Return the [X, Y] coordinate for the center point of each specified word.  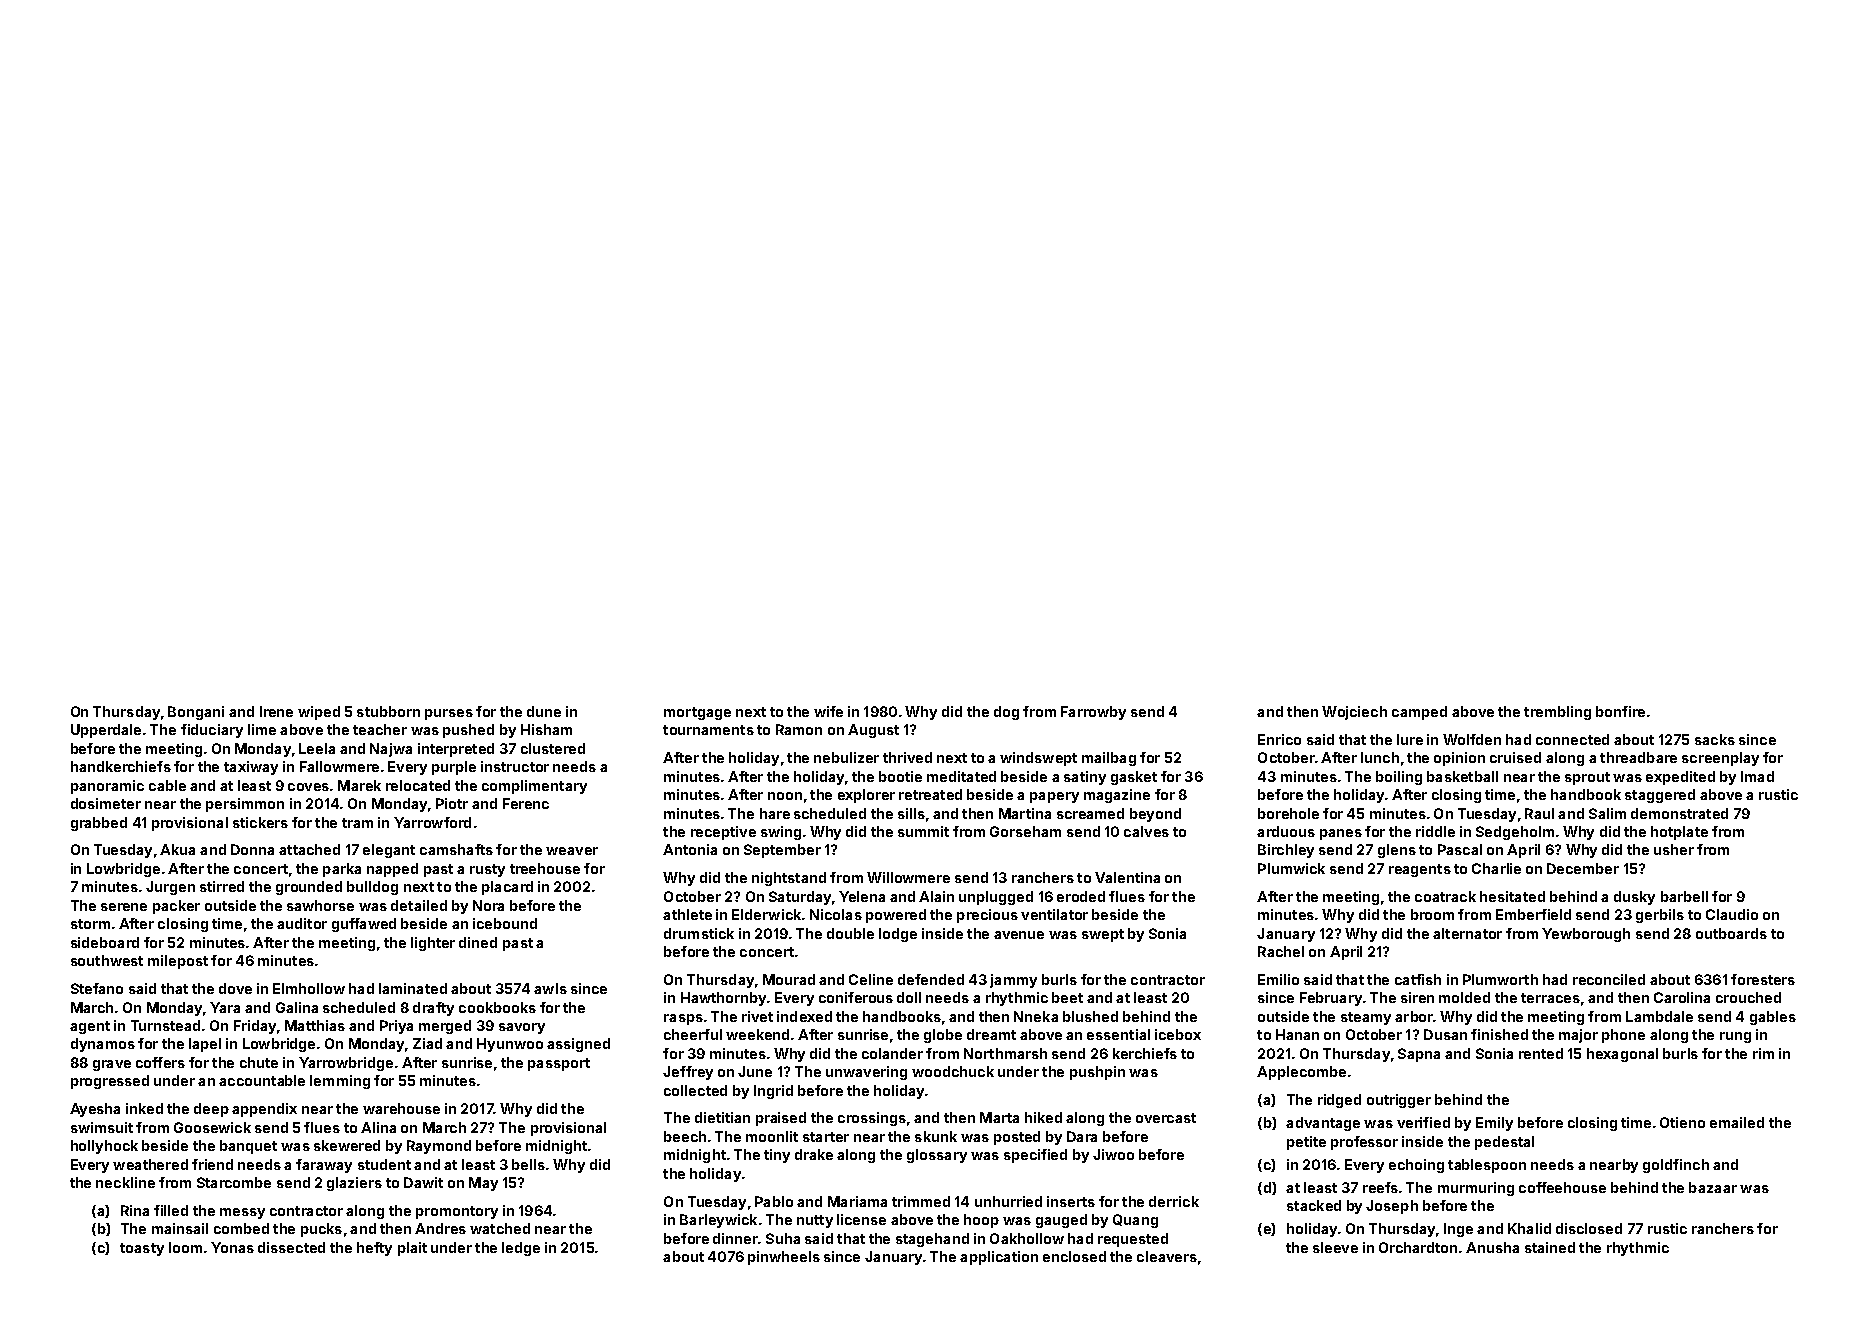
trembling [1557, 713]
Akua [177, 849]
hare [775, 813]
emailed [1737, 1122]
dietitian [722, 1117]
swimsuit [102, 1127]
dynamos [103, 1045]
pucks [321, 1230]
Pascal [1460, 849]
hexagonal [1622, 1055]
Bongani [196, 713]
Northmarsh [1005, 1053]
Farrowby [1093, 713]
